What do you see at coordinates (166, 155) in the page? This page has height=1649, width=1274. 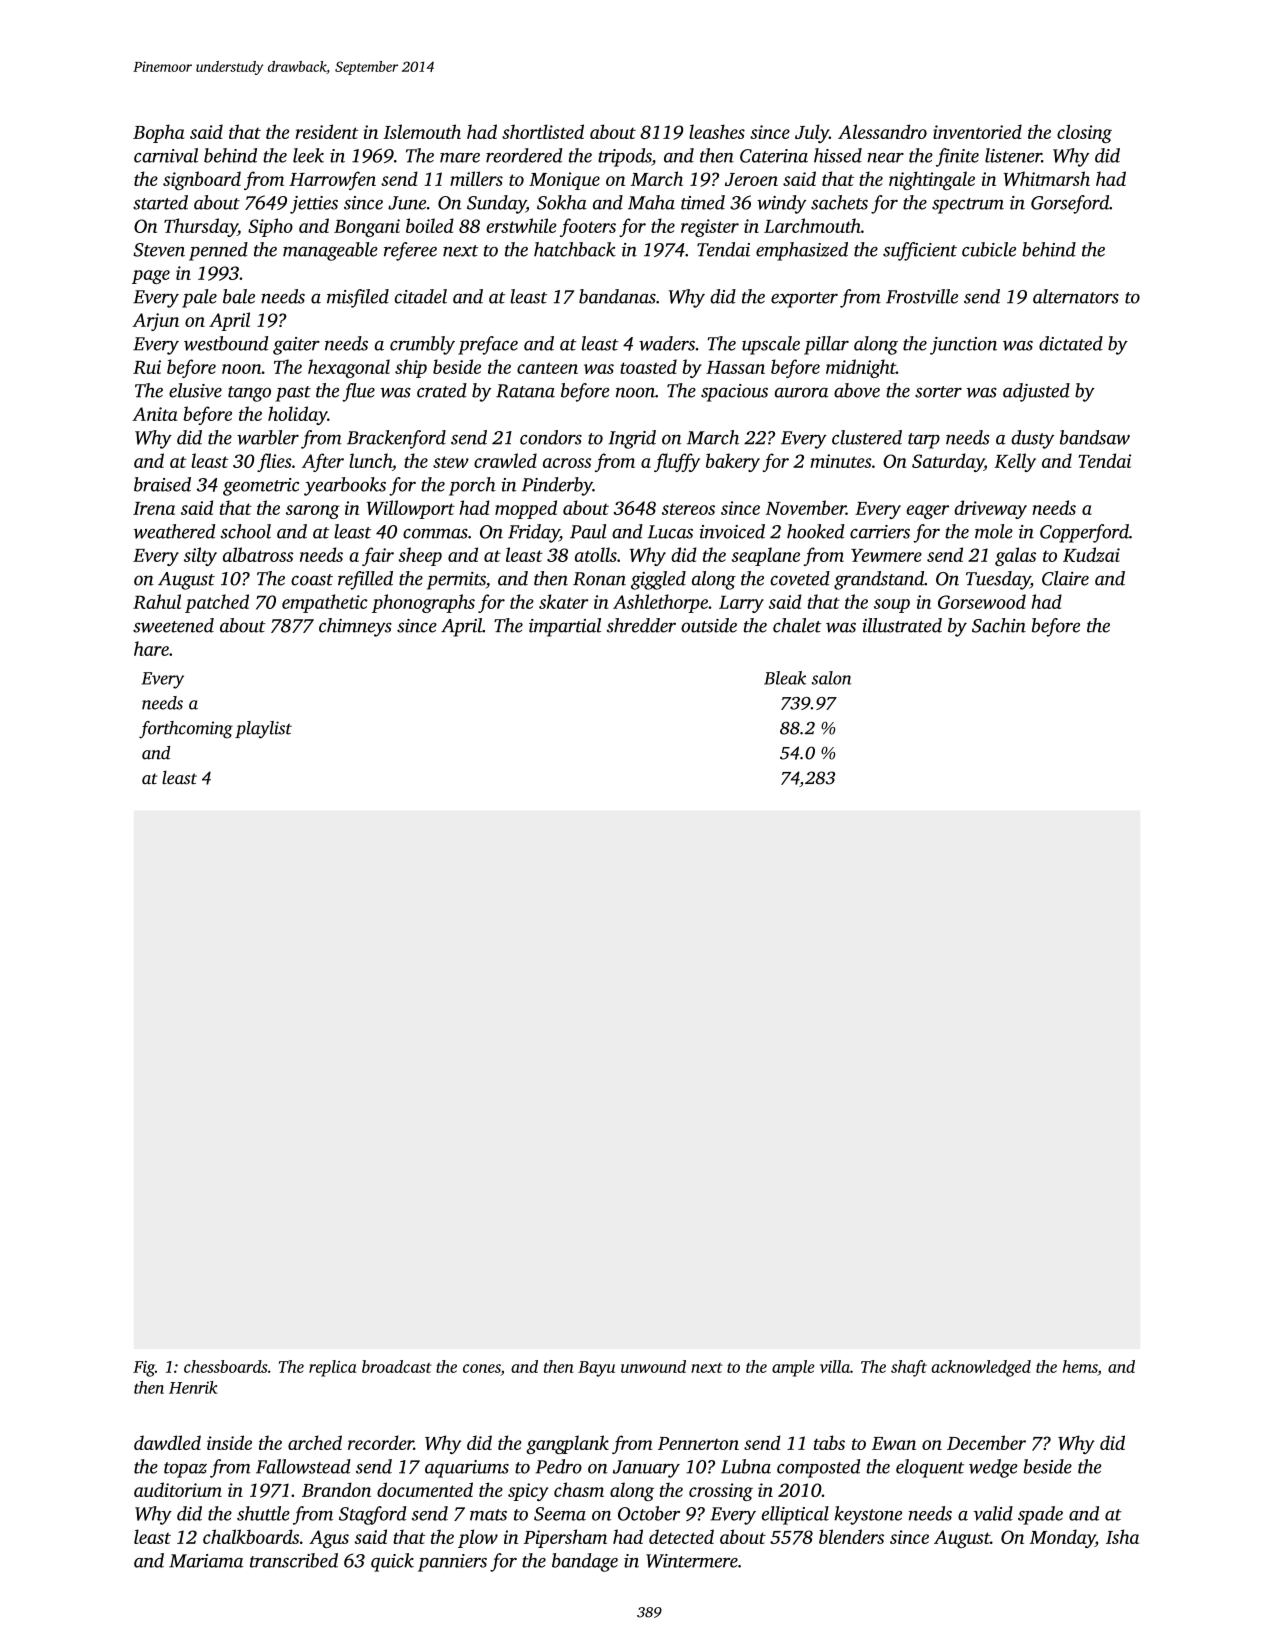 I see `carnival` at bounding box center [166, 155].
